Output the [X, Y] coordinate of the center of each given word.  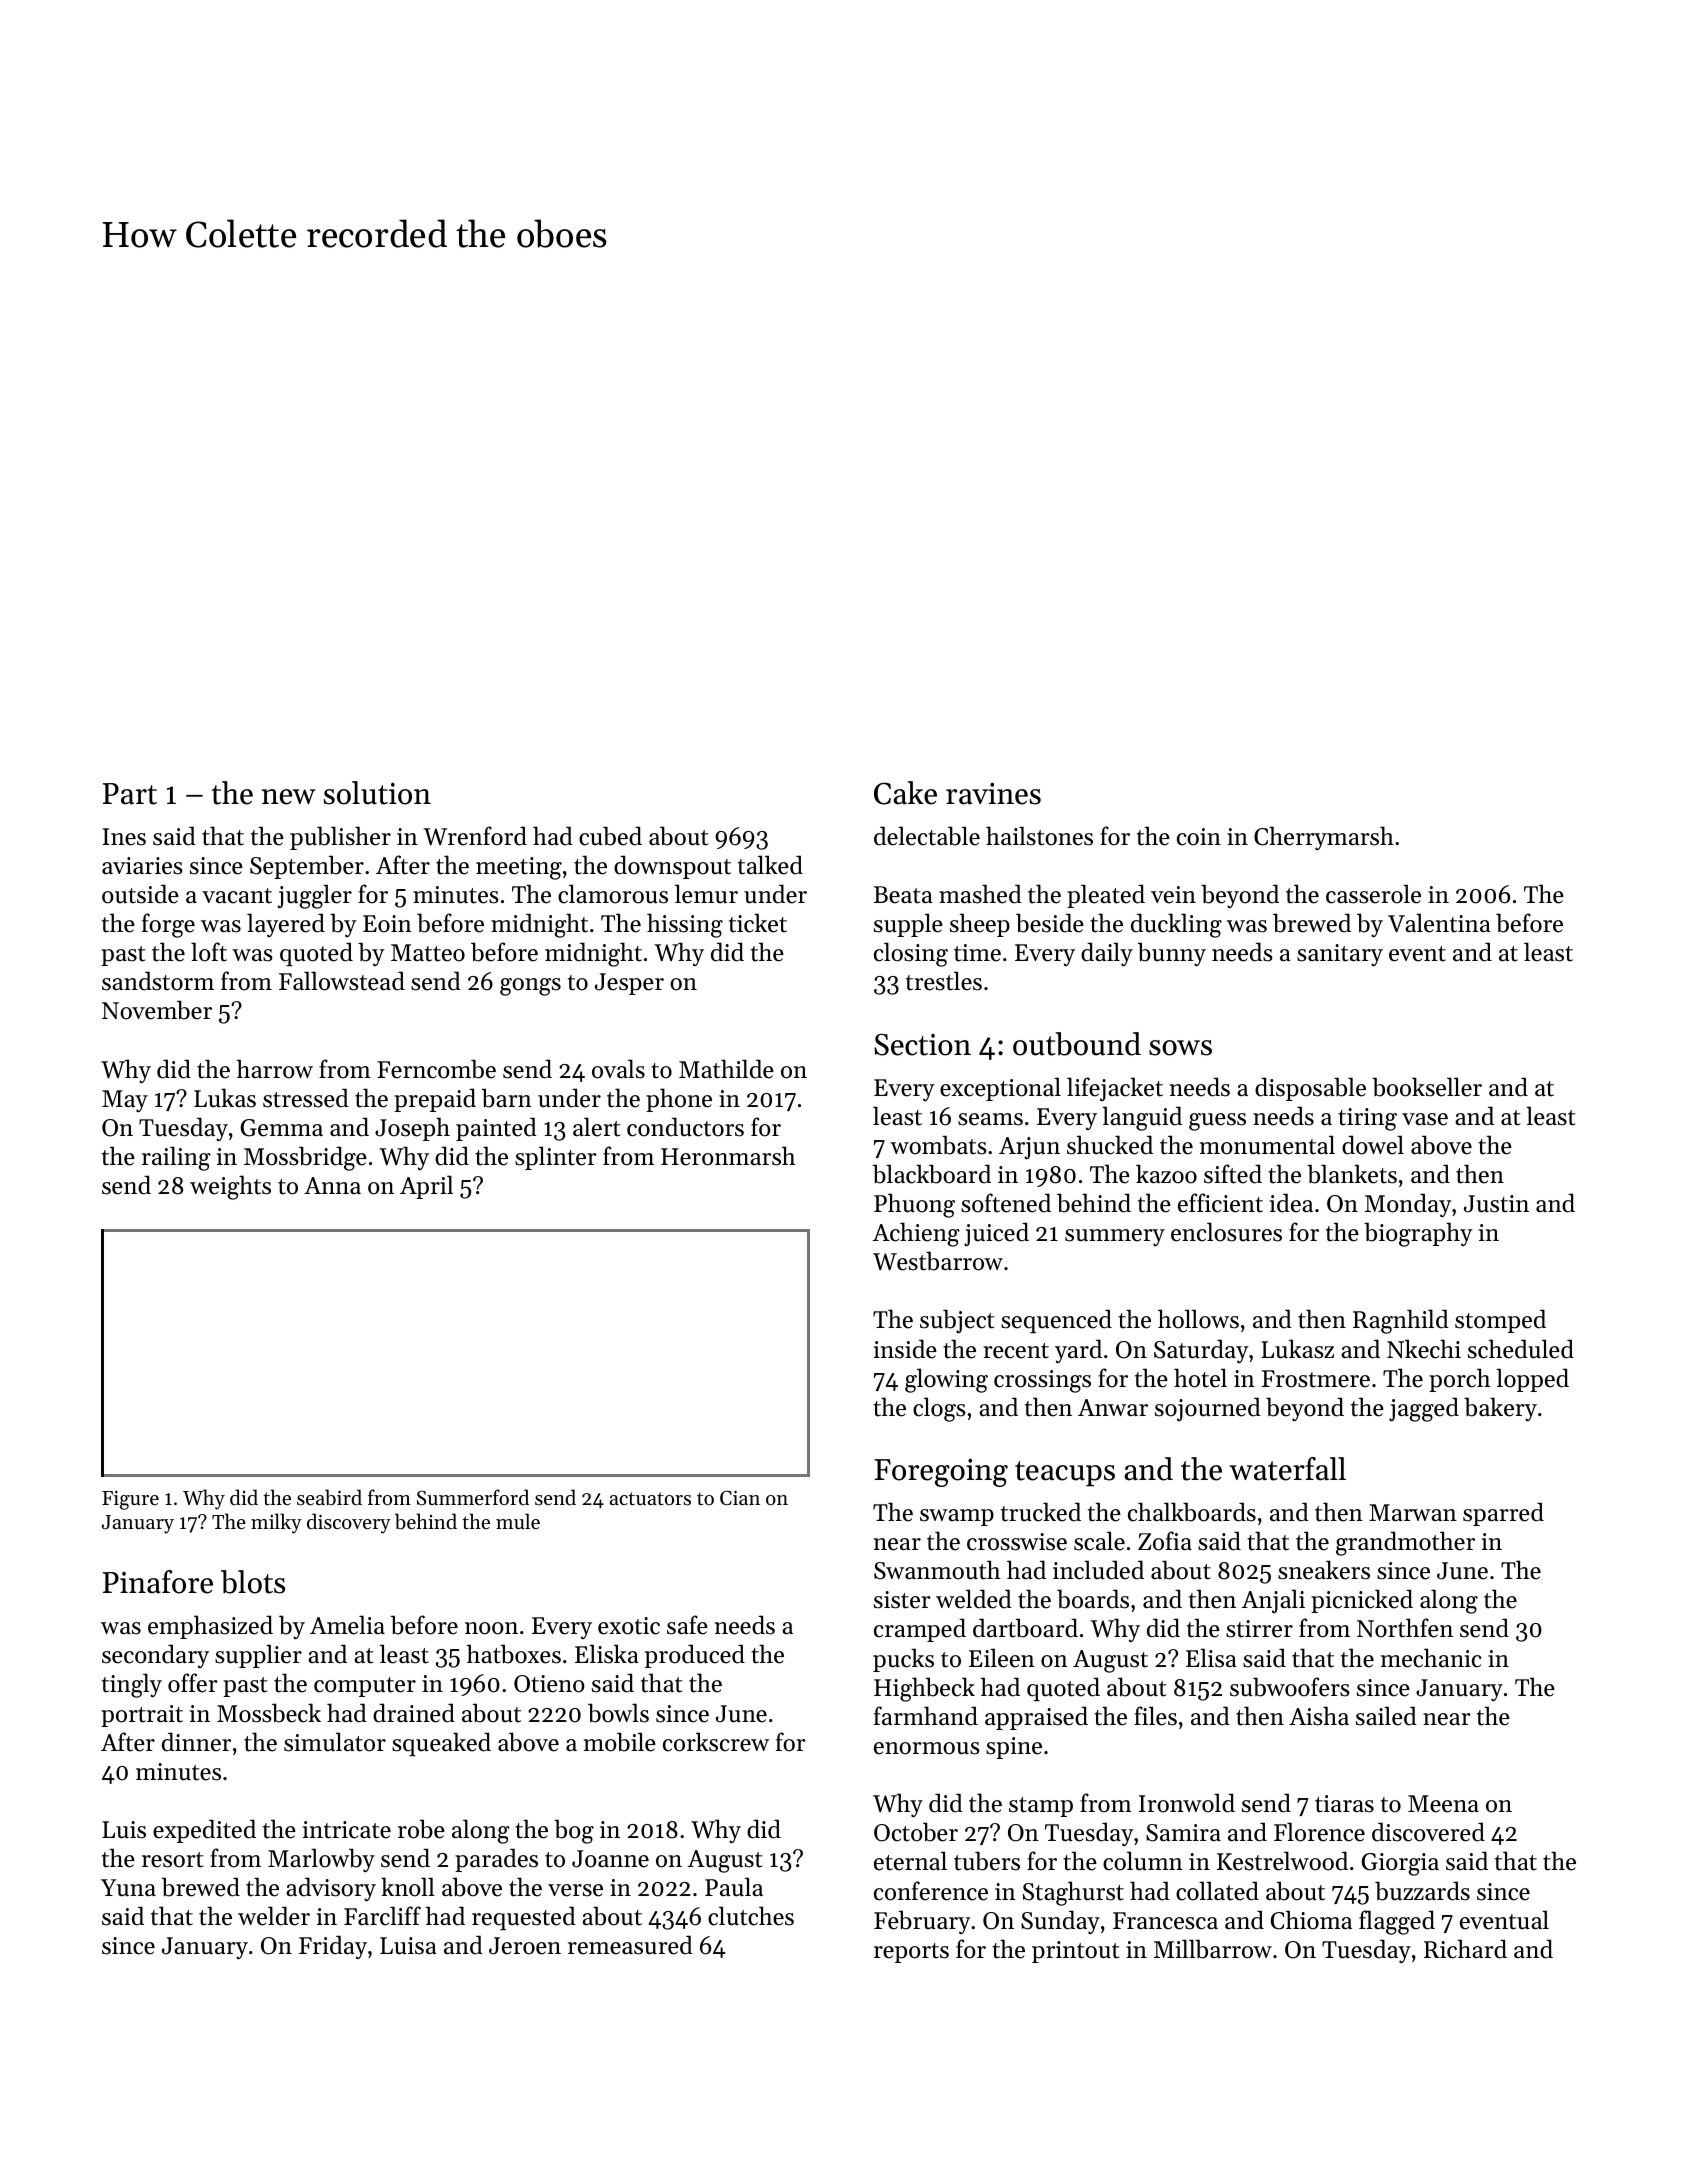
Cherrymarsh [1324, 838]
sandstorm [158, 981]
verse [575, 1890]
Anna [332, 1185]
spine [1014, 1748]
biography [1418, 1234]
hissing [685, 925]
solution [377, 793]
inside [905, 1349]
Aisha [1319, 1716]
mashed [980, 894]
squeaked [441, 1744]
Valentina [1439, 923]
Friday [333, 1947]
